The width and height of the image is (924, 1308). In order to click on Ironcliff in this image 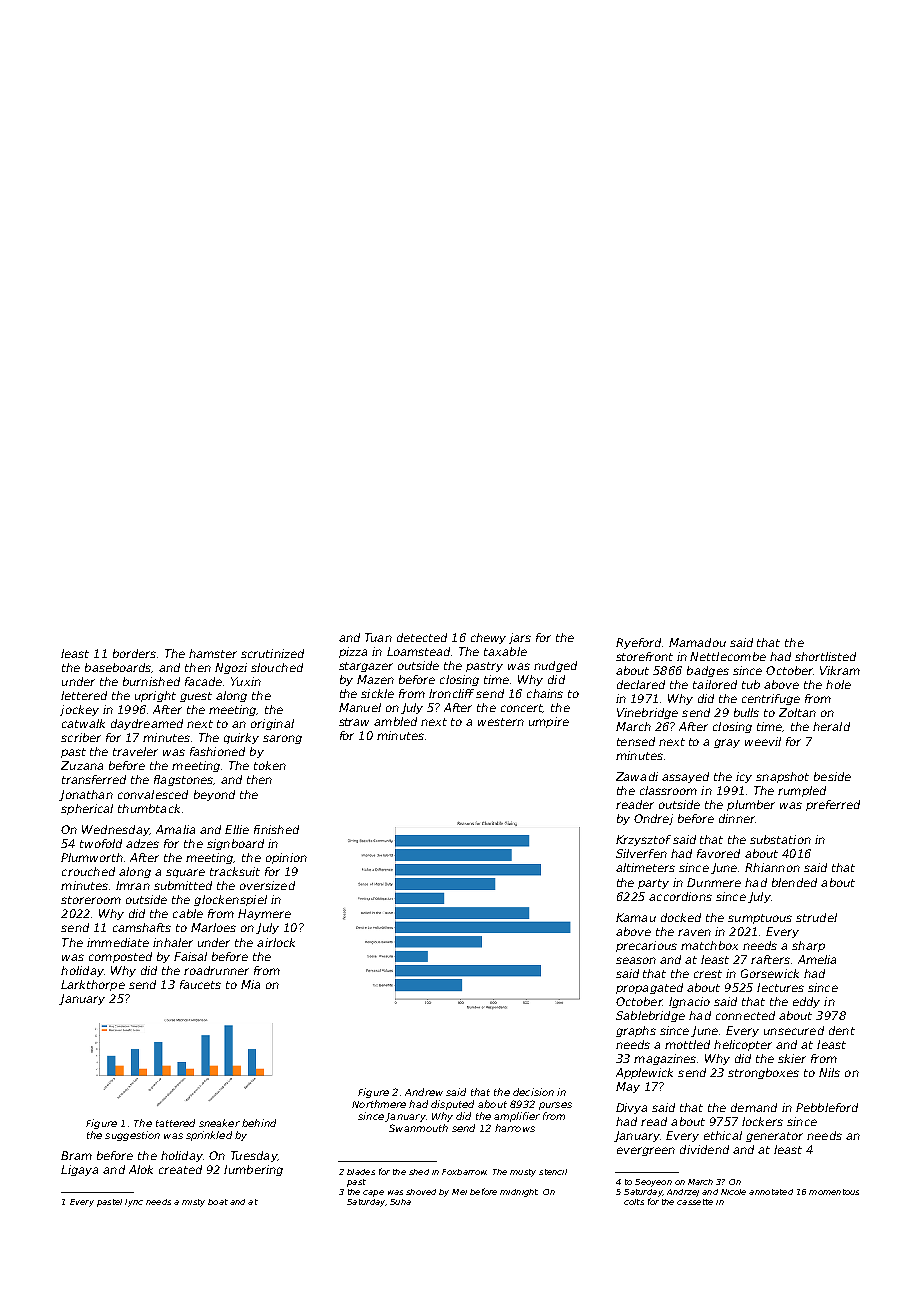, I will do `click(451, 693)`.
